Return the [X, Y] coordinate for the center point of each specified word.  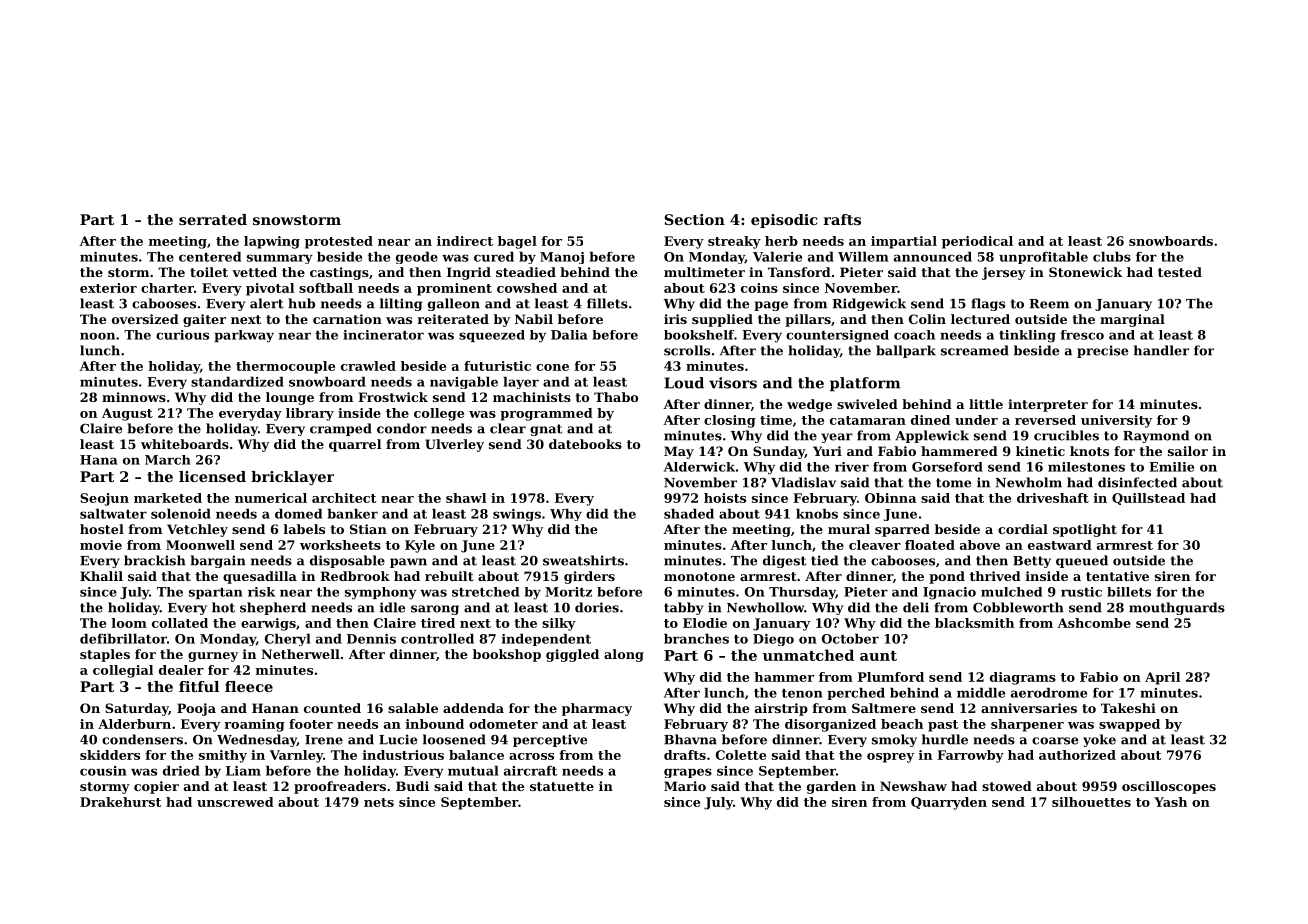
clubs [1112, 257]
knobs [817, 514]
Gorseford [947, 467]
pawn [408, 563]
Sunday [779, 452]
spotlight [1085, 530]
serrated [213, 219]
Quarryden [949, 803]
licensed [212, 476]
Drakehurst [120, 802]
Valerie [777, 257]
